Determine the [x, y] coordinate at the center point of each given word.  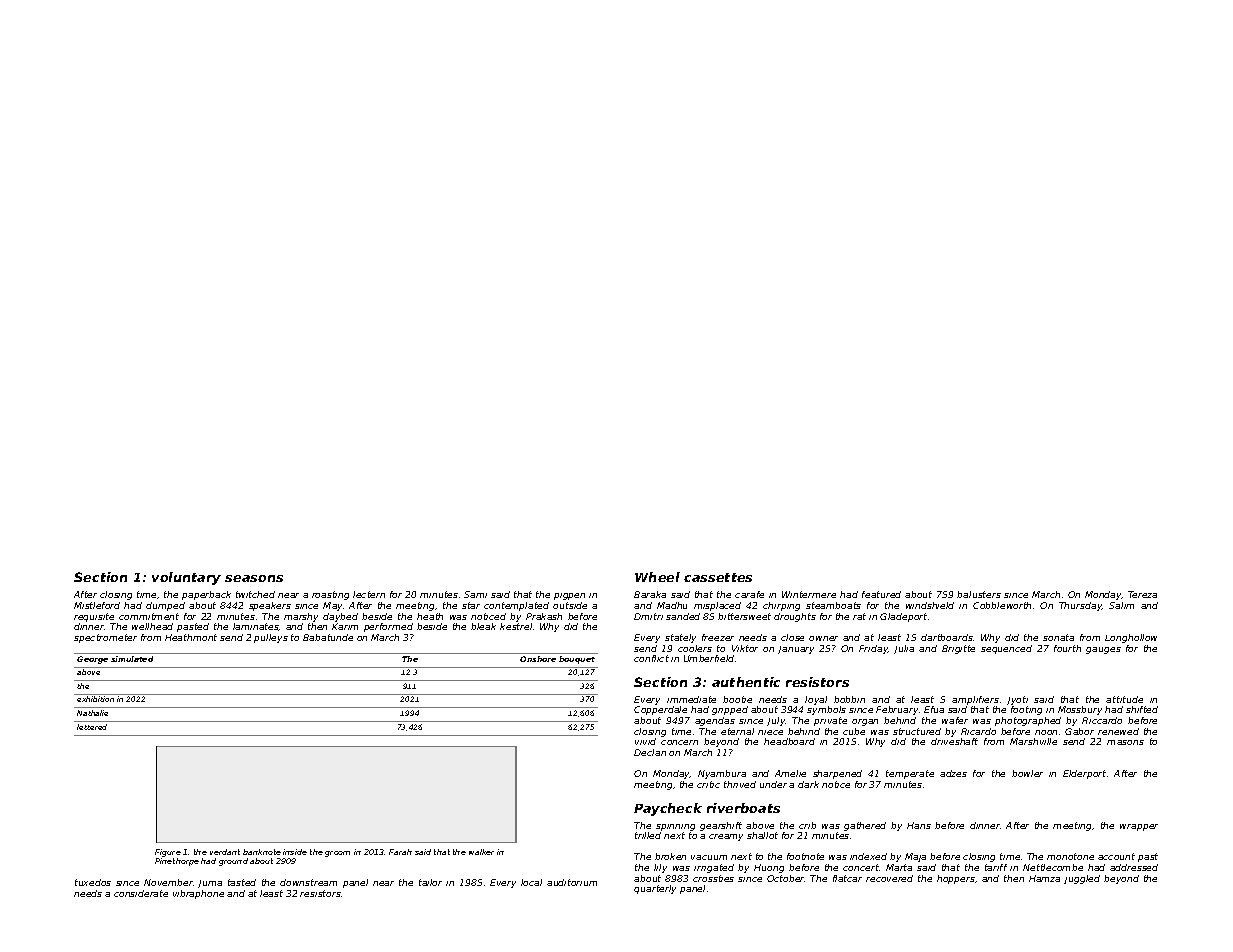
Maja [915, 857]
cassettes [718, 577]
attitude [1124, 699]
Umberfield [709, 658]
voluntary [186, 578]
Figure [168, 853]
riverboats [743, 808]
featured [881, 594]
